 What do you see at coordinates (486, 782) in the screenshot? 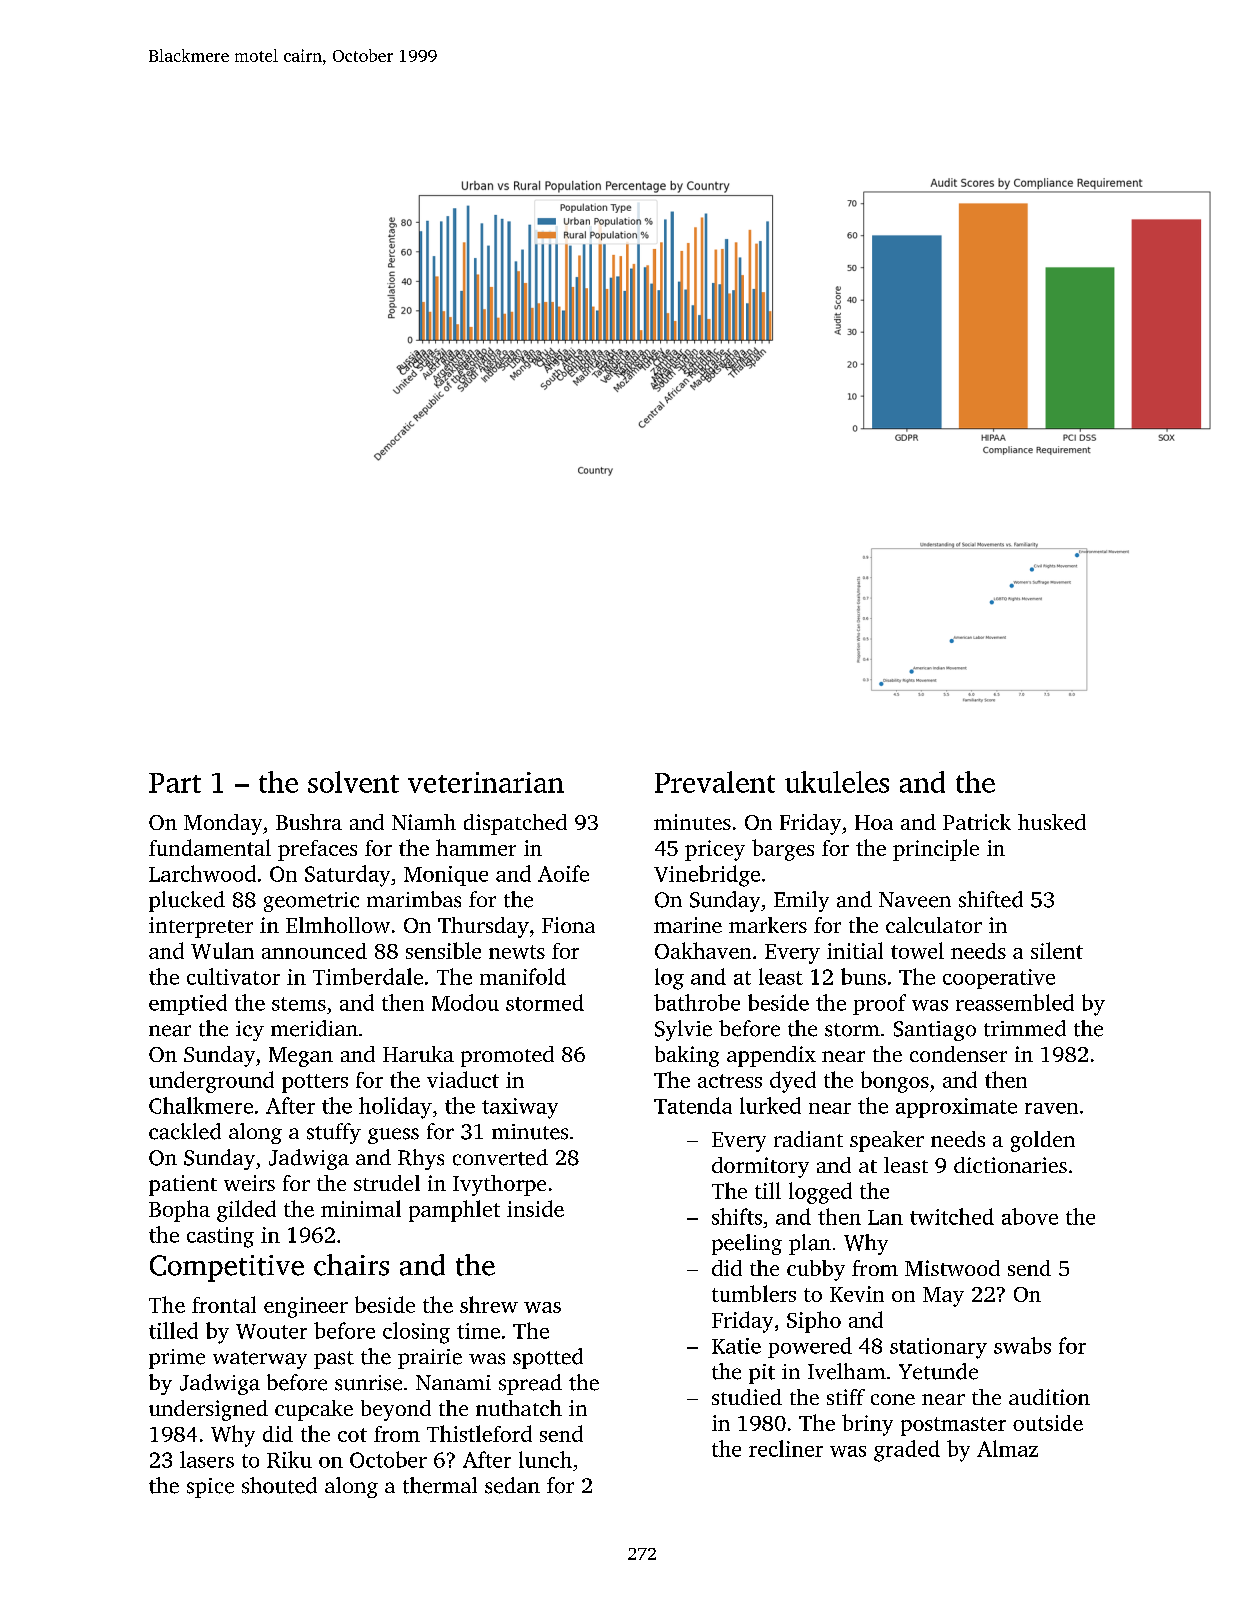
I see `veterinarian` at bounding box center [486, 782].
